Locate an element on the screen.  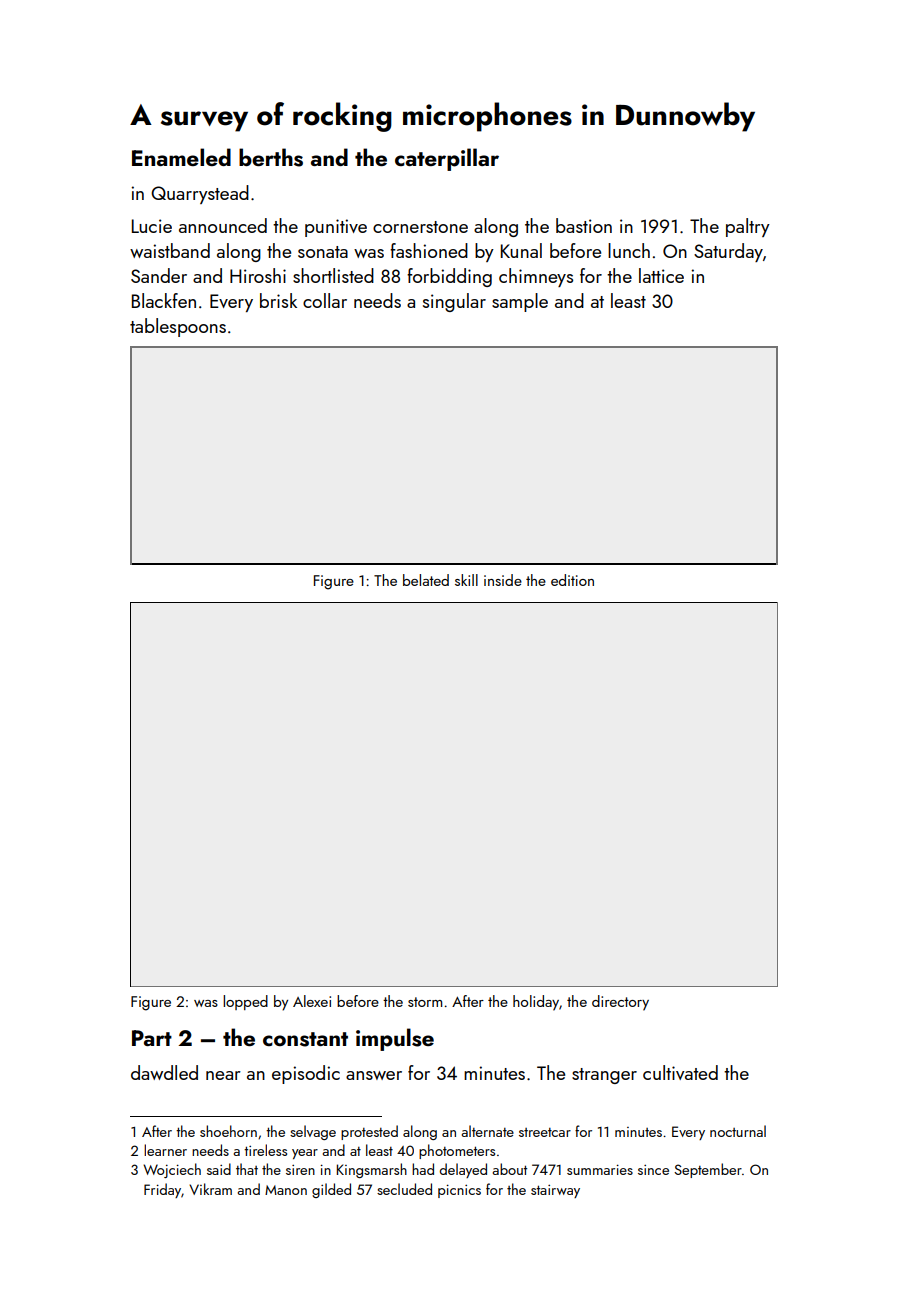
inside is located at coordinates (503, 580).
